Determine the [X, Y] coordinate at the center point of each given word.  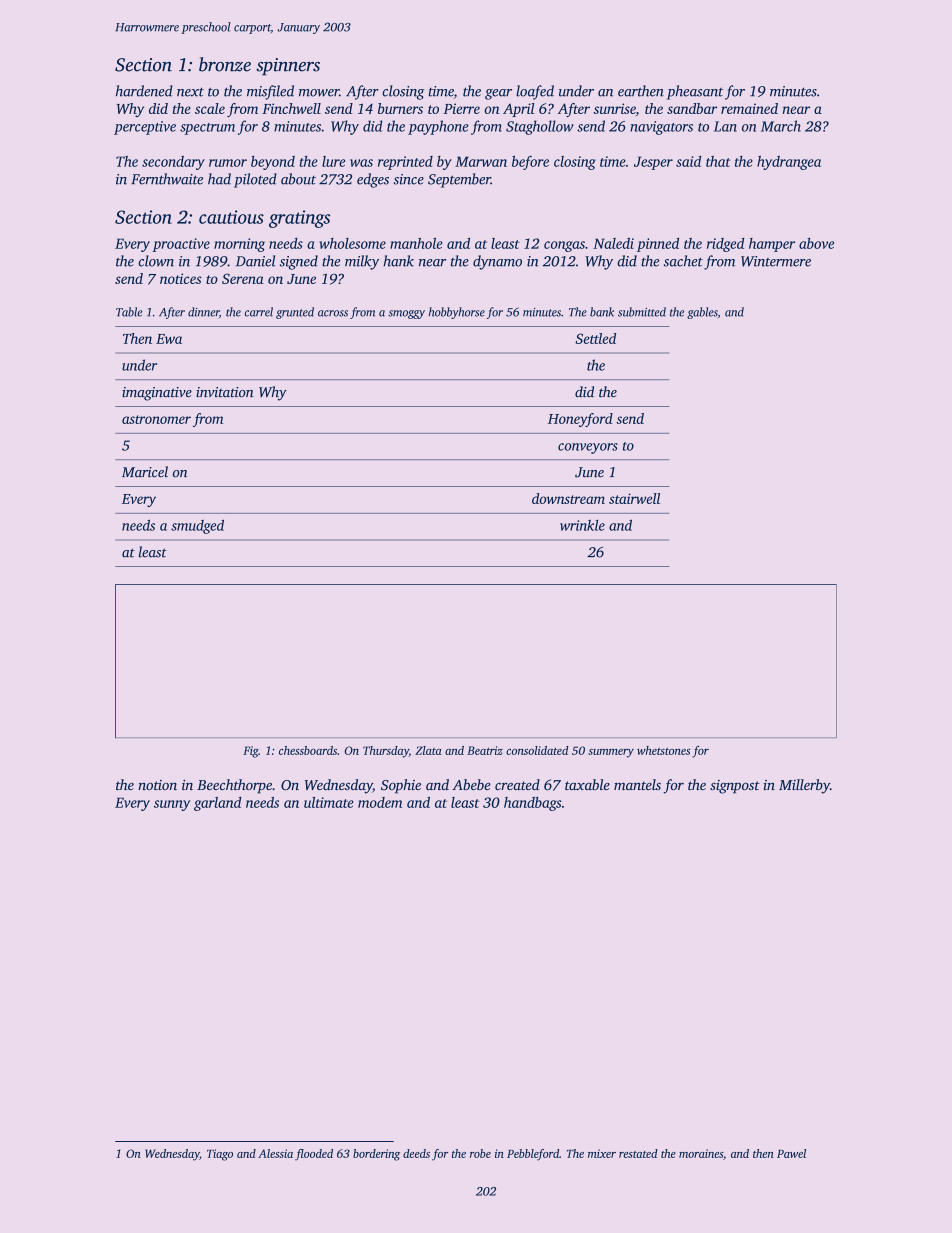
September [459, 180]
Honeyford [580, 420]
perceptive [145, 128]
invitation [225, 392]
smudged [197, 526]
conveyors [588, 448]
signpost [735, 787]
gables [702, 313]
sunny [172, 805]
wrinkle [582, 525]
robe [480, 1153]
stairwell [634, 498]
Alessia [275, 1153]
